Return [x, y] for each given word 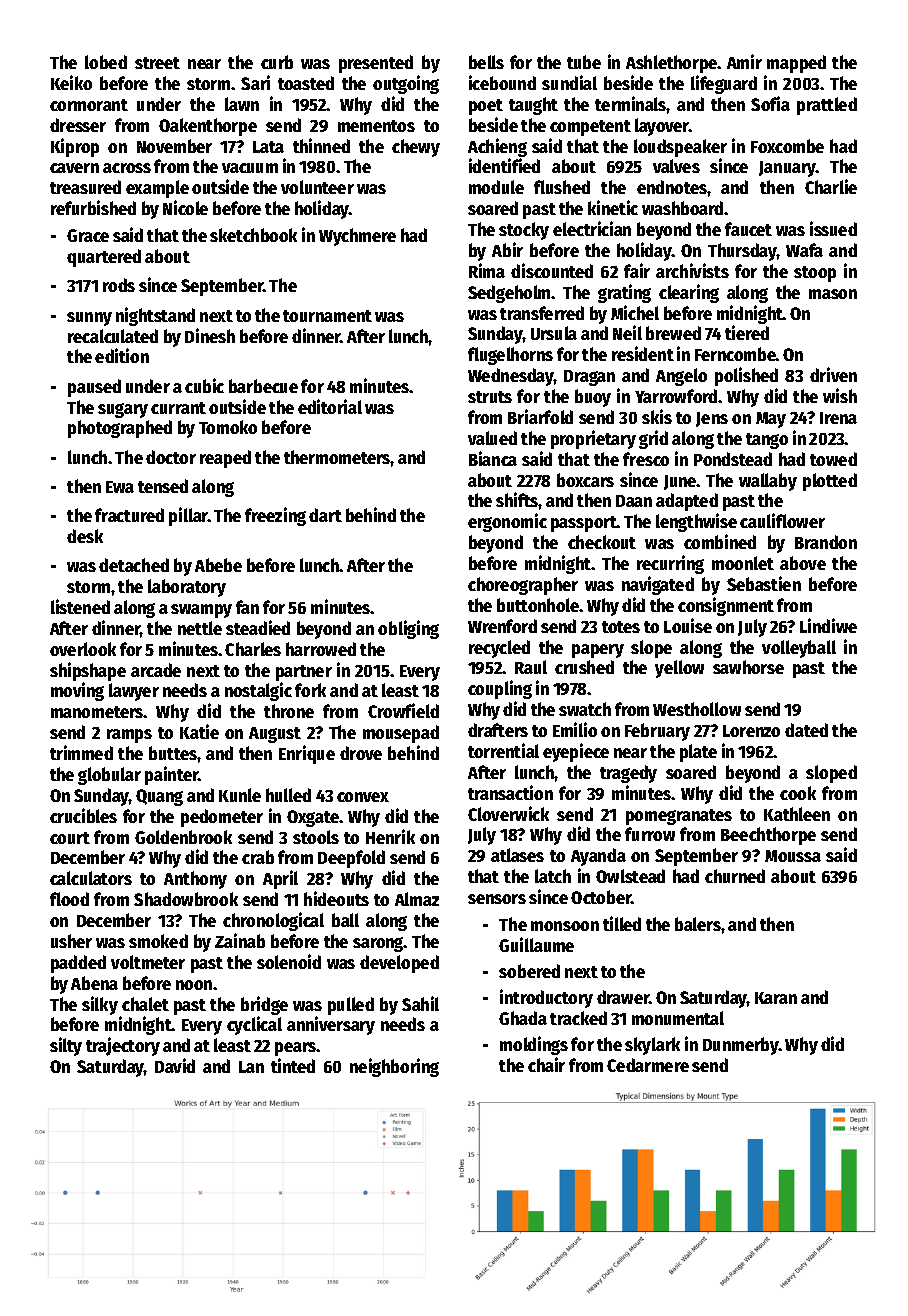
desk [85, 536]
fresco [646, 459]
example [157, 189]
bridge [264, 1005]
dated [806, 730]
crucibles [83, 815]
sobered [529, 971]
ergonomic [507, 522]
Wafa [804, 250]
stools [316, 837]
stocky [524, 231]
